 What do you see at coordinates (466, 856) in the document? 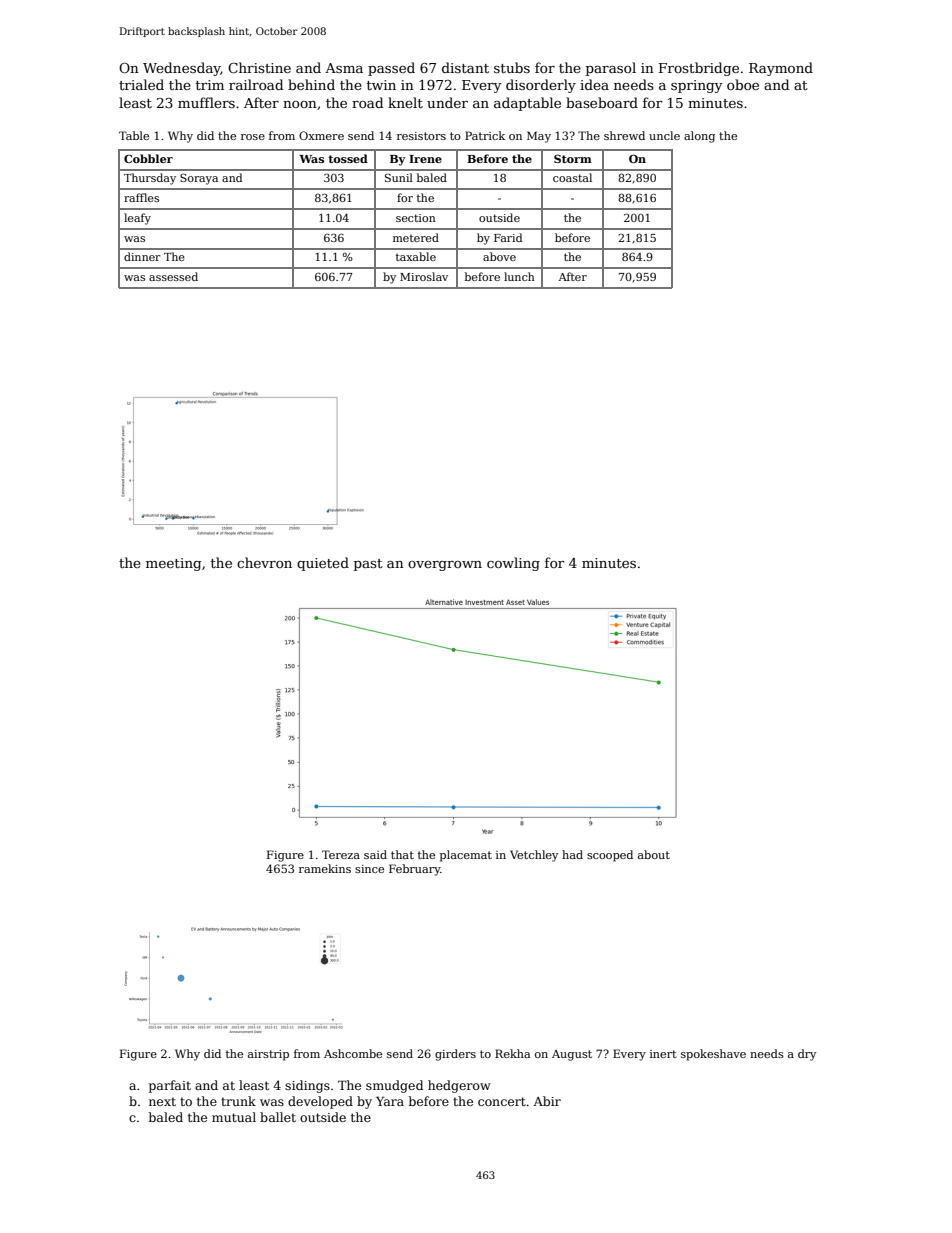
I see `placemat` at bounding box center [466, 856].
